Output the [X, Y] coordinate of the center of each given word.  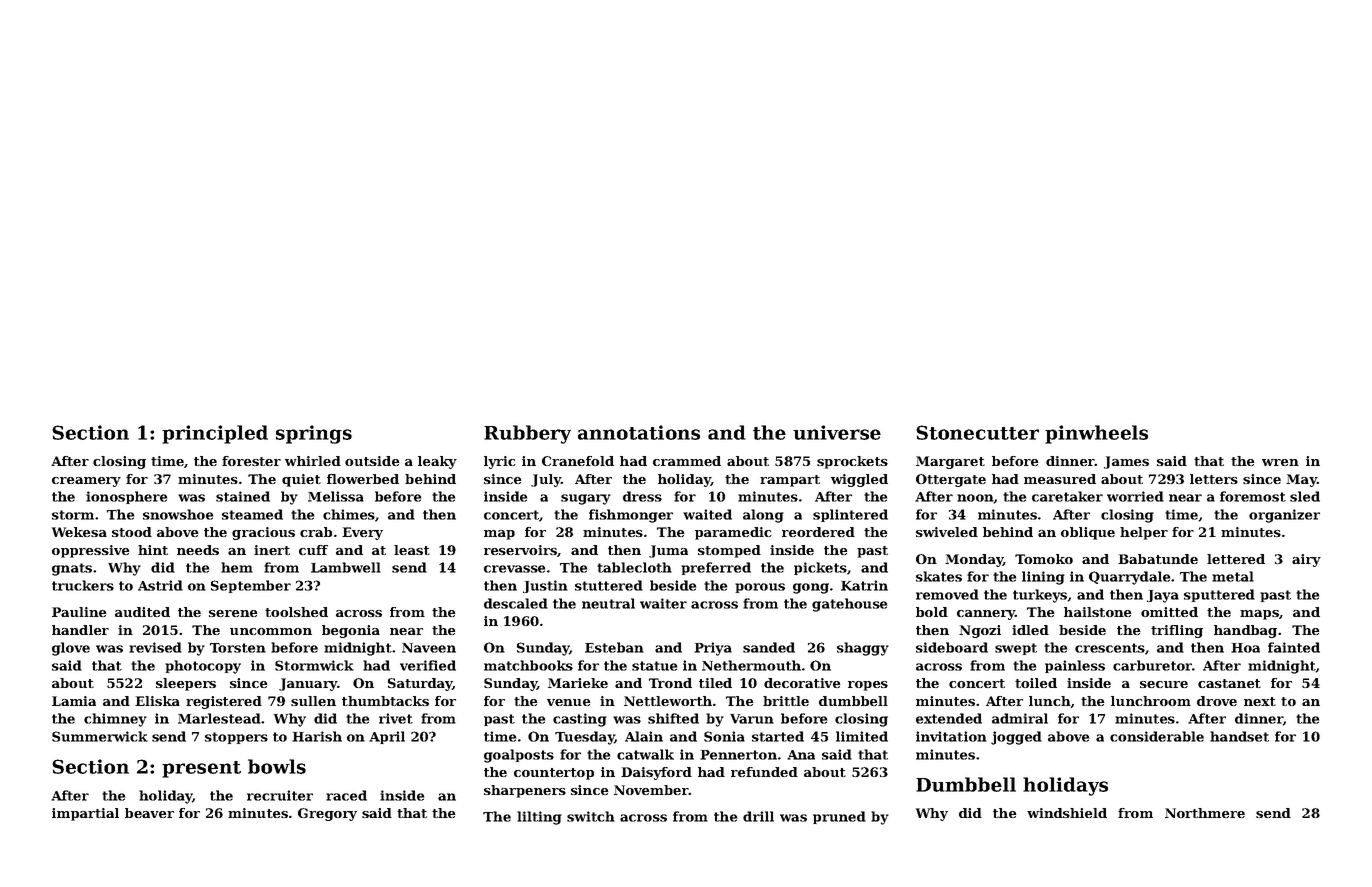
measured [1060, 479]
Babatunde [1158, 559]
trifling [1177, 631]
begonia [351, 631]
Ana [801, 755]
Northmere [1205, 813]
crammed [687, 461]
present [201, 769]
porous [760, 588]
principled [215, 434]
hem [237, 567]
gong [811, 588]
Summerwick [100, 736]
